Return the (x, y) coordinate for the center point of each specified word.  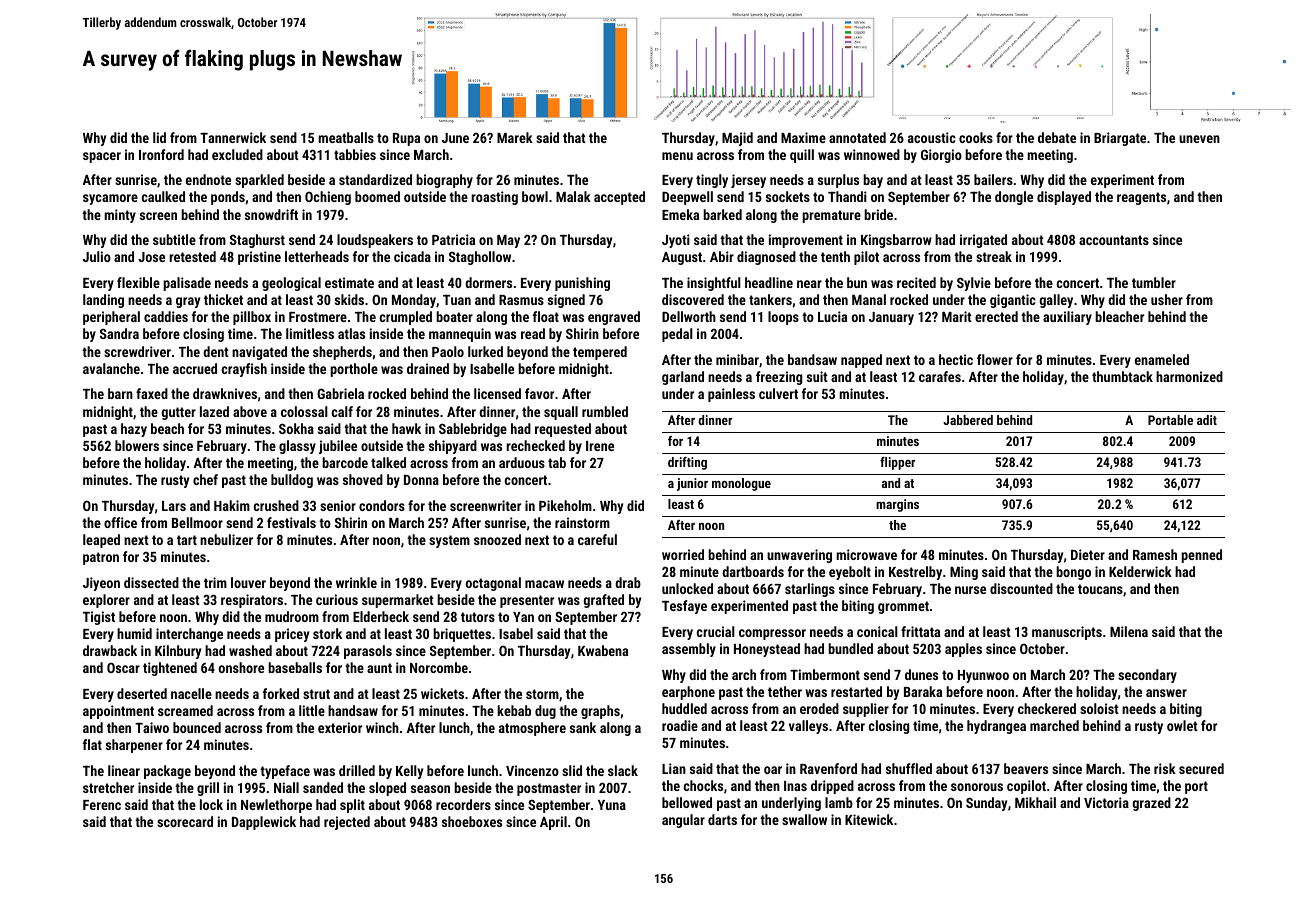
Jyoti (676, 241)
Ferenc (102, 805)
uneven (1199, 139)
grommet (903, 607)
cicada (412, 256)
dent (216, 351)
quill (802, 156)
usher (1167, 299)
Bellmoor (197, 522)
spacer (102, 157)
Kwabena (603, 650)
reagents (1141, 198)
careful (597, 539)
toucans (1100, 589)
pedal (677, 335)
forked (281, 693)
